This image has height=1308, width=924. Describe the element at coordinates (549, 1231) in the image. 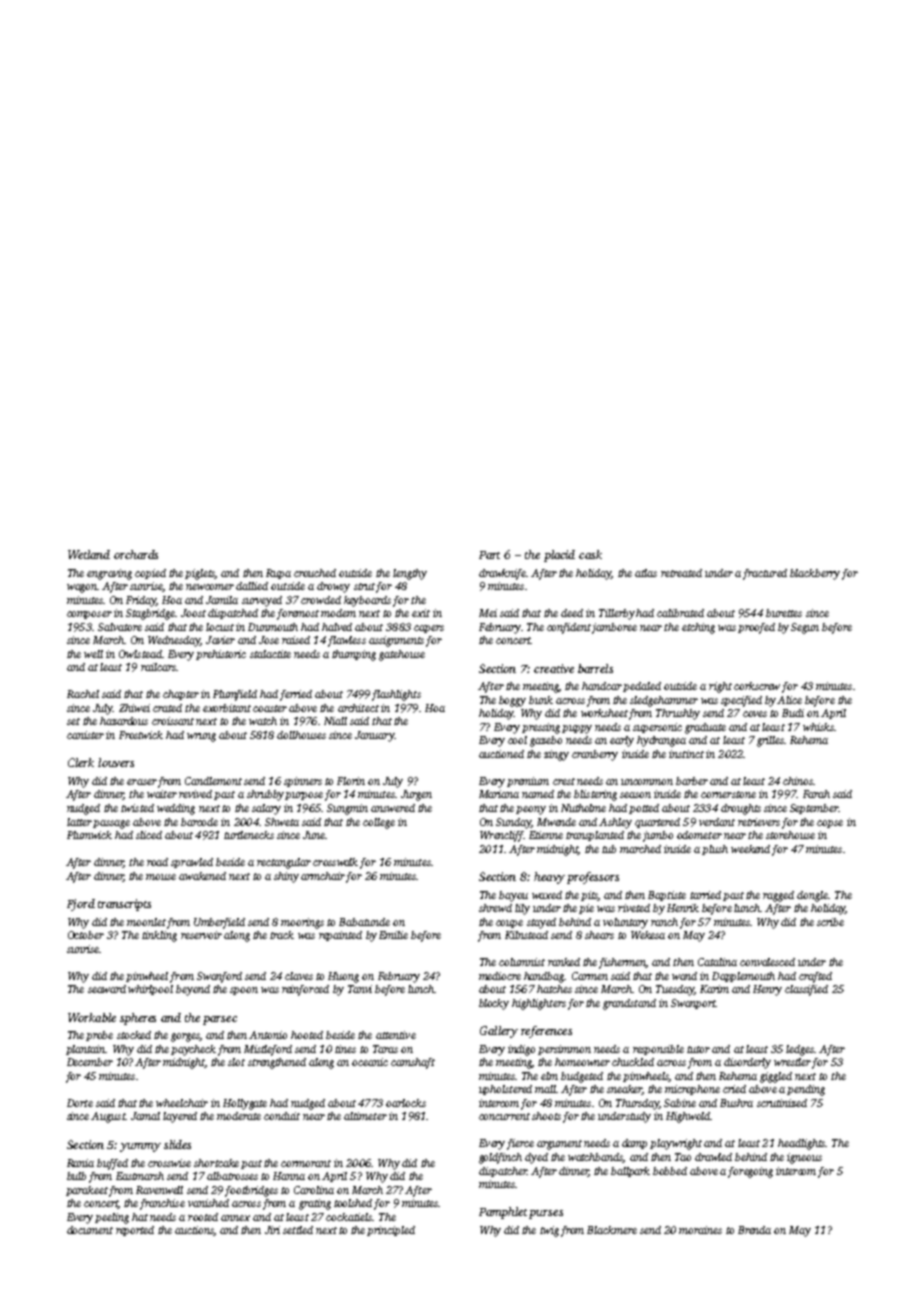

I see `twig` at that location.
